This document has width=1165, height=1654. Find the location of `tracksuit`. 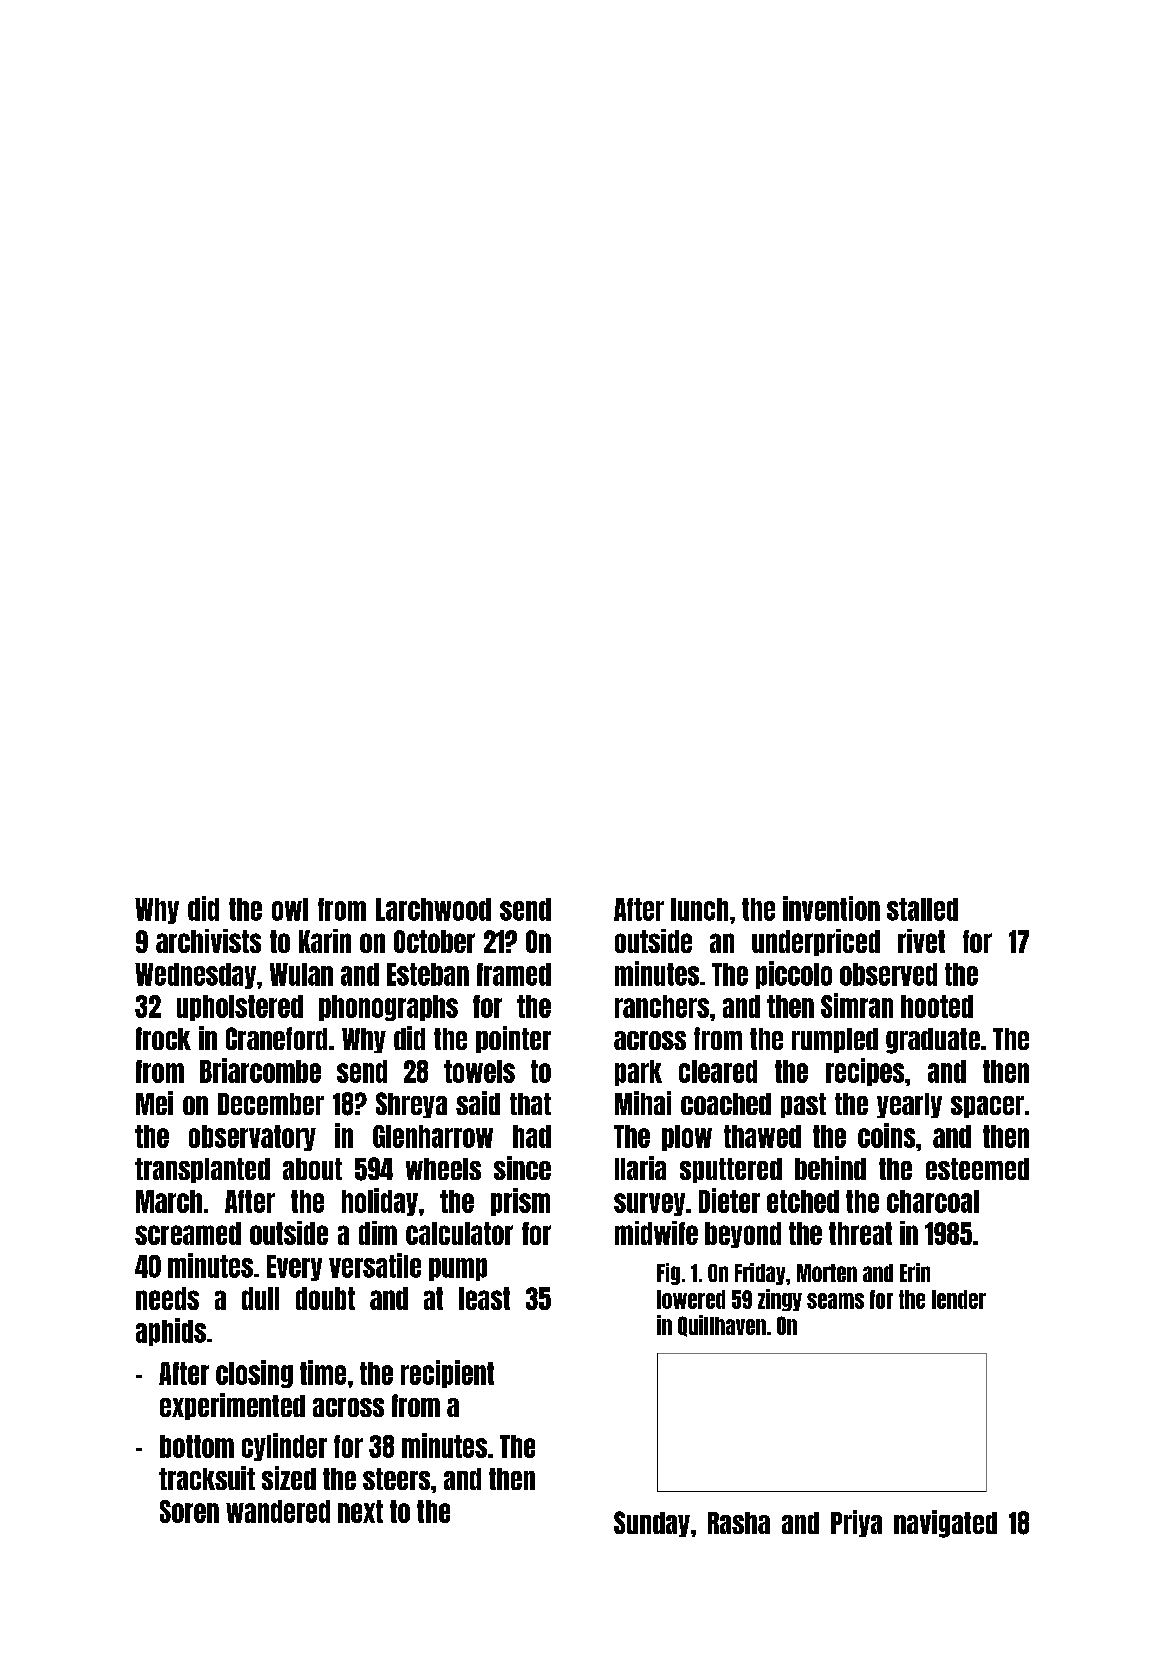

tracksuit is located at coordinates (207, 1478).
